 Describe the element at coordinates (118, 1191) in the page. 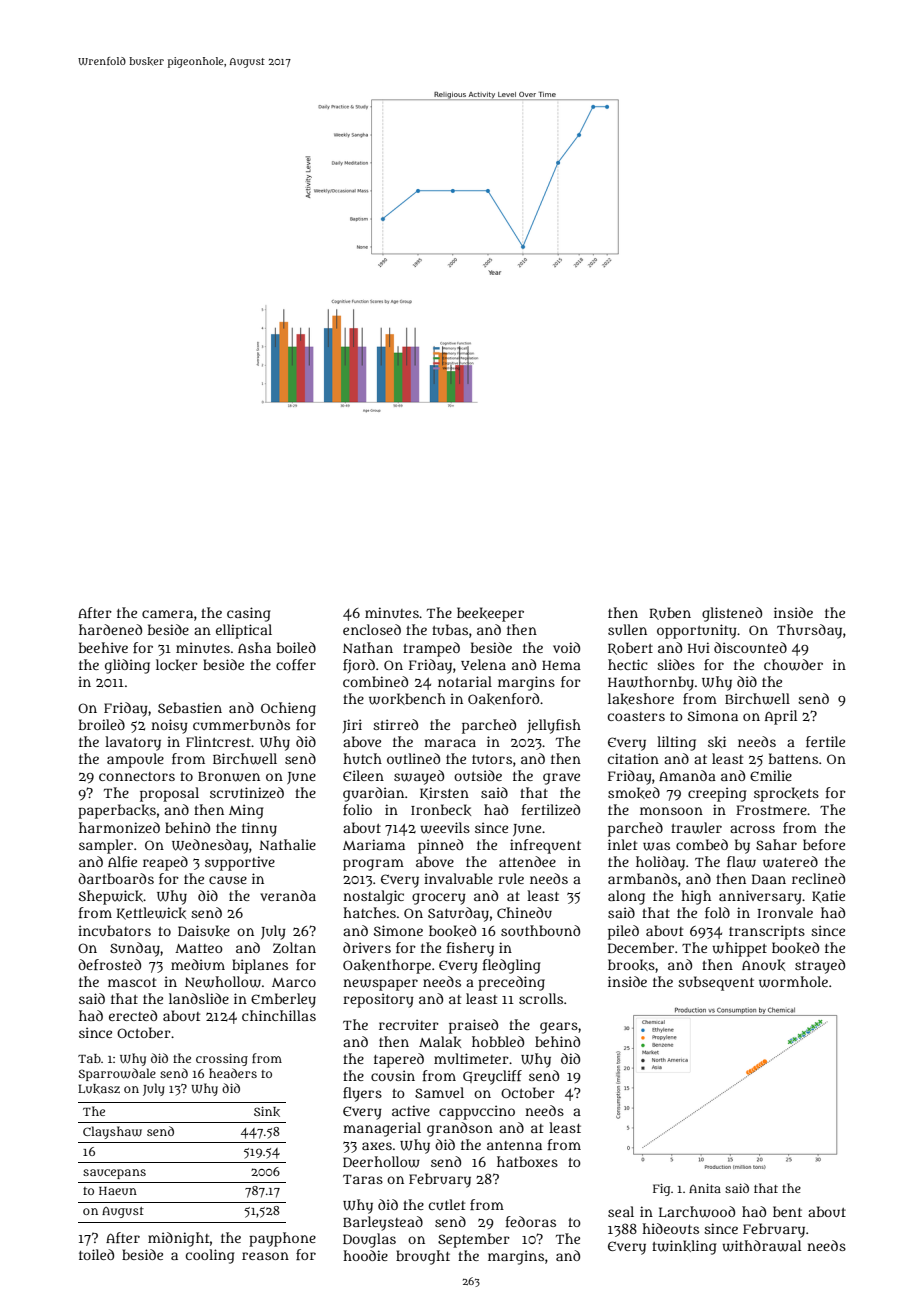

I see `Haeun` at that location.
